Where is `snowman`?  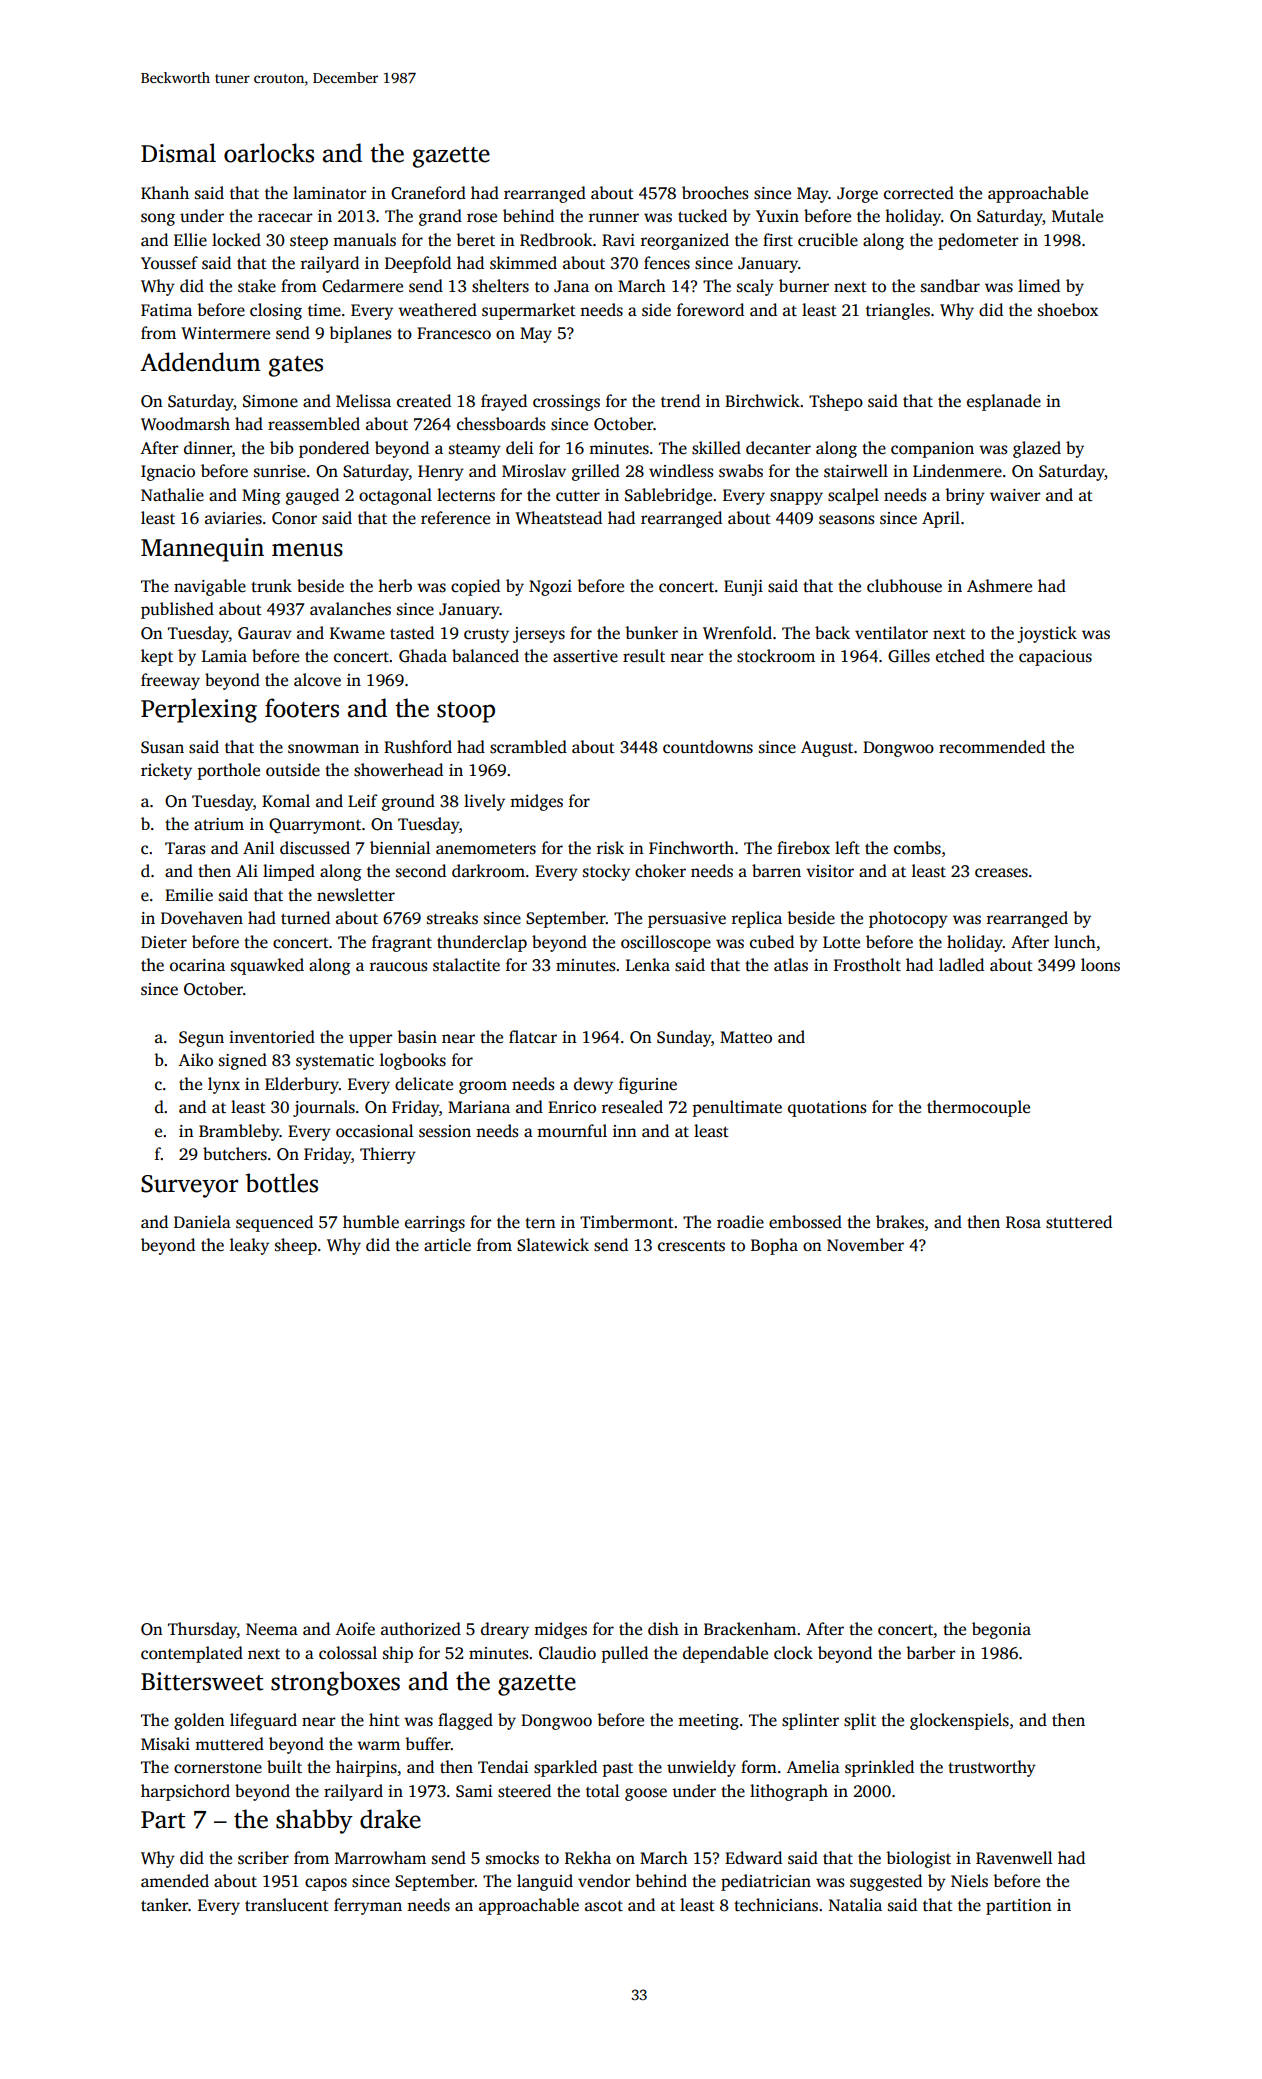
snowman is located at coordinates (323, 749).
